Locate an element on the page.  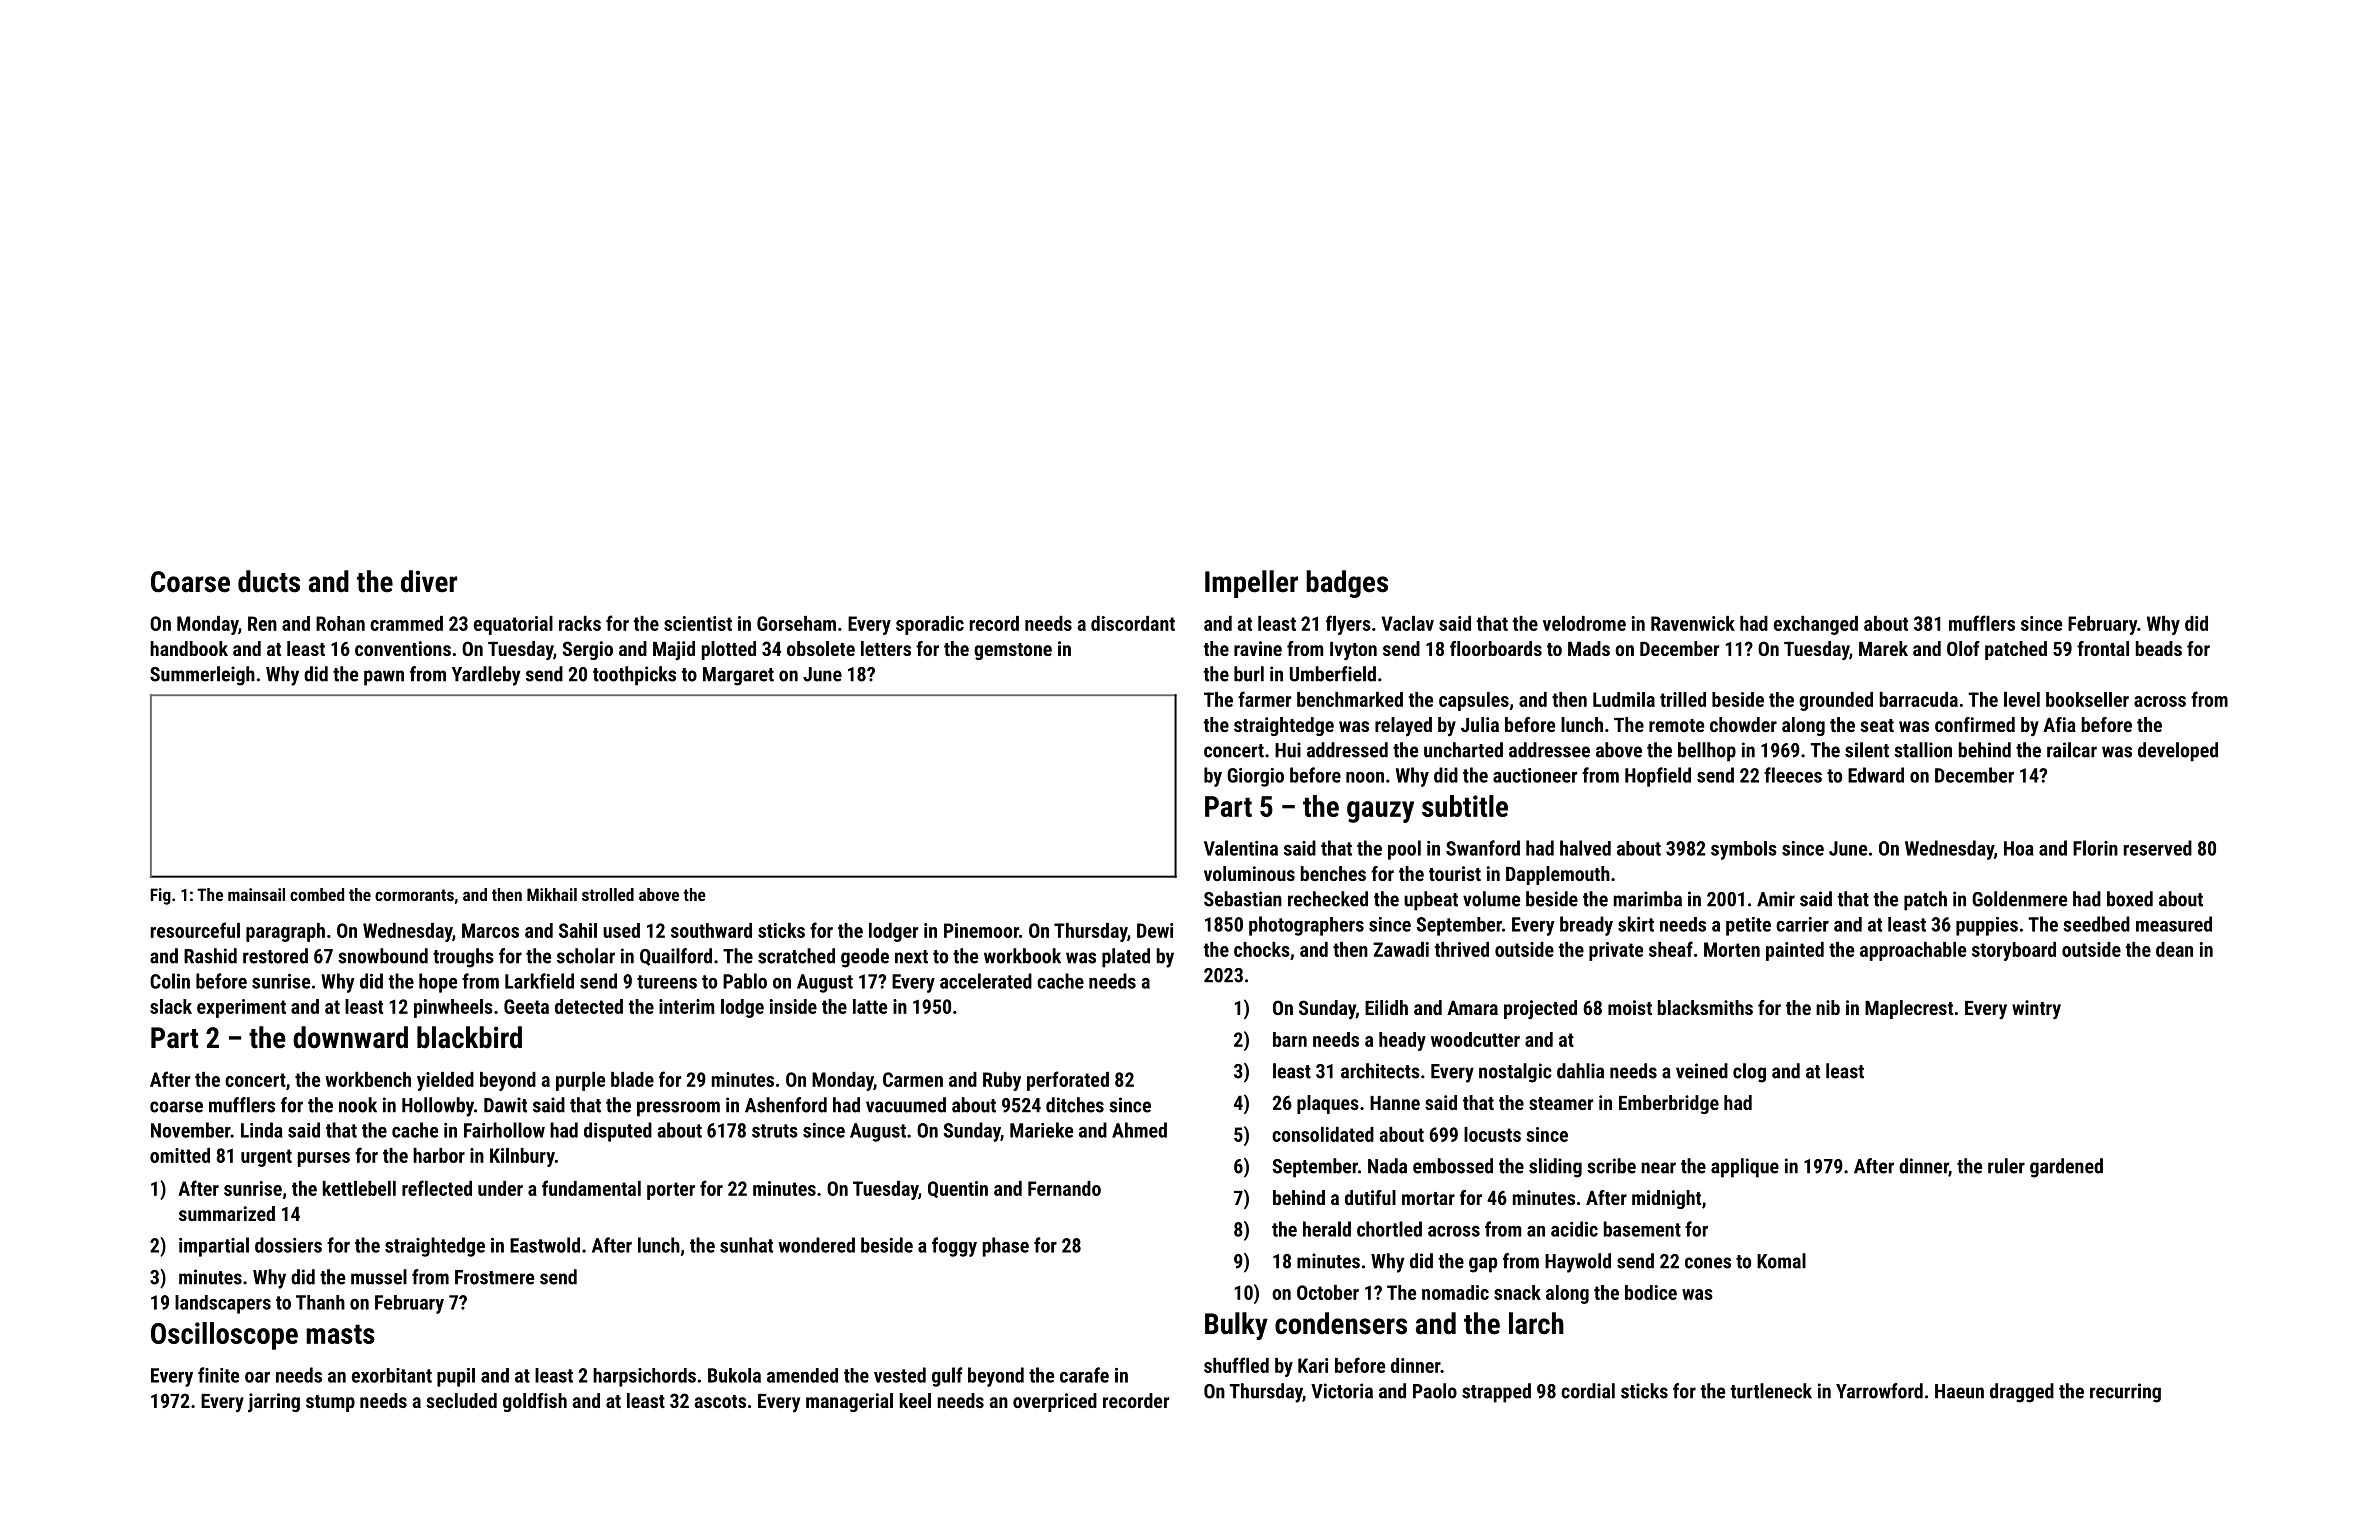
Pinemoor is located at coordinates (981, 930).
